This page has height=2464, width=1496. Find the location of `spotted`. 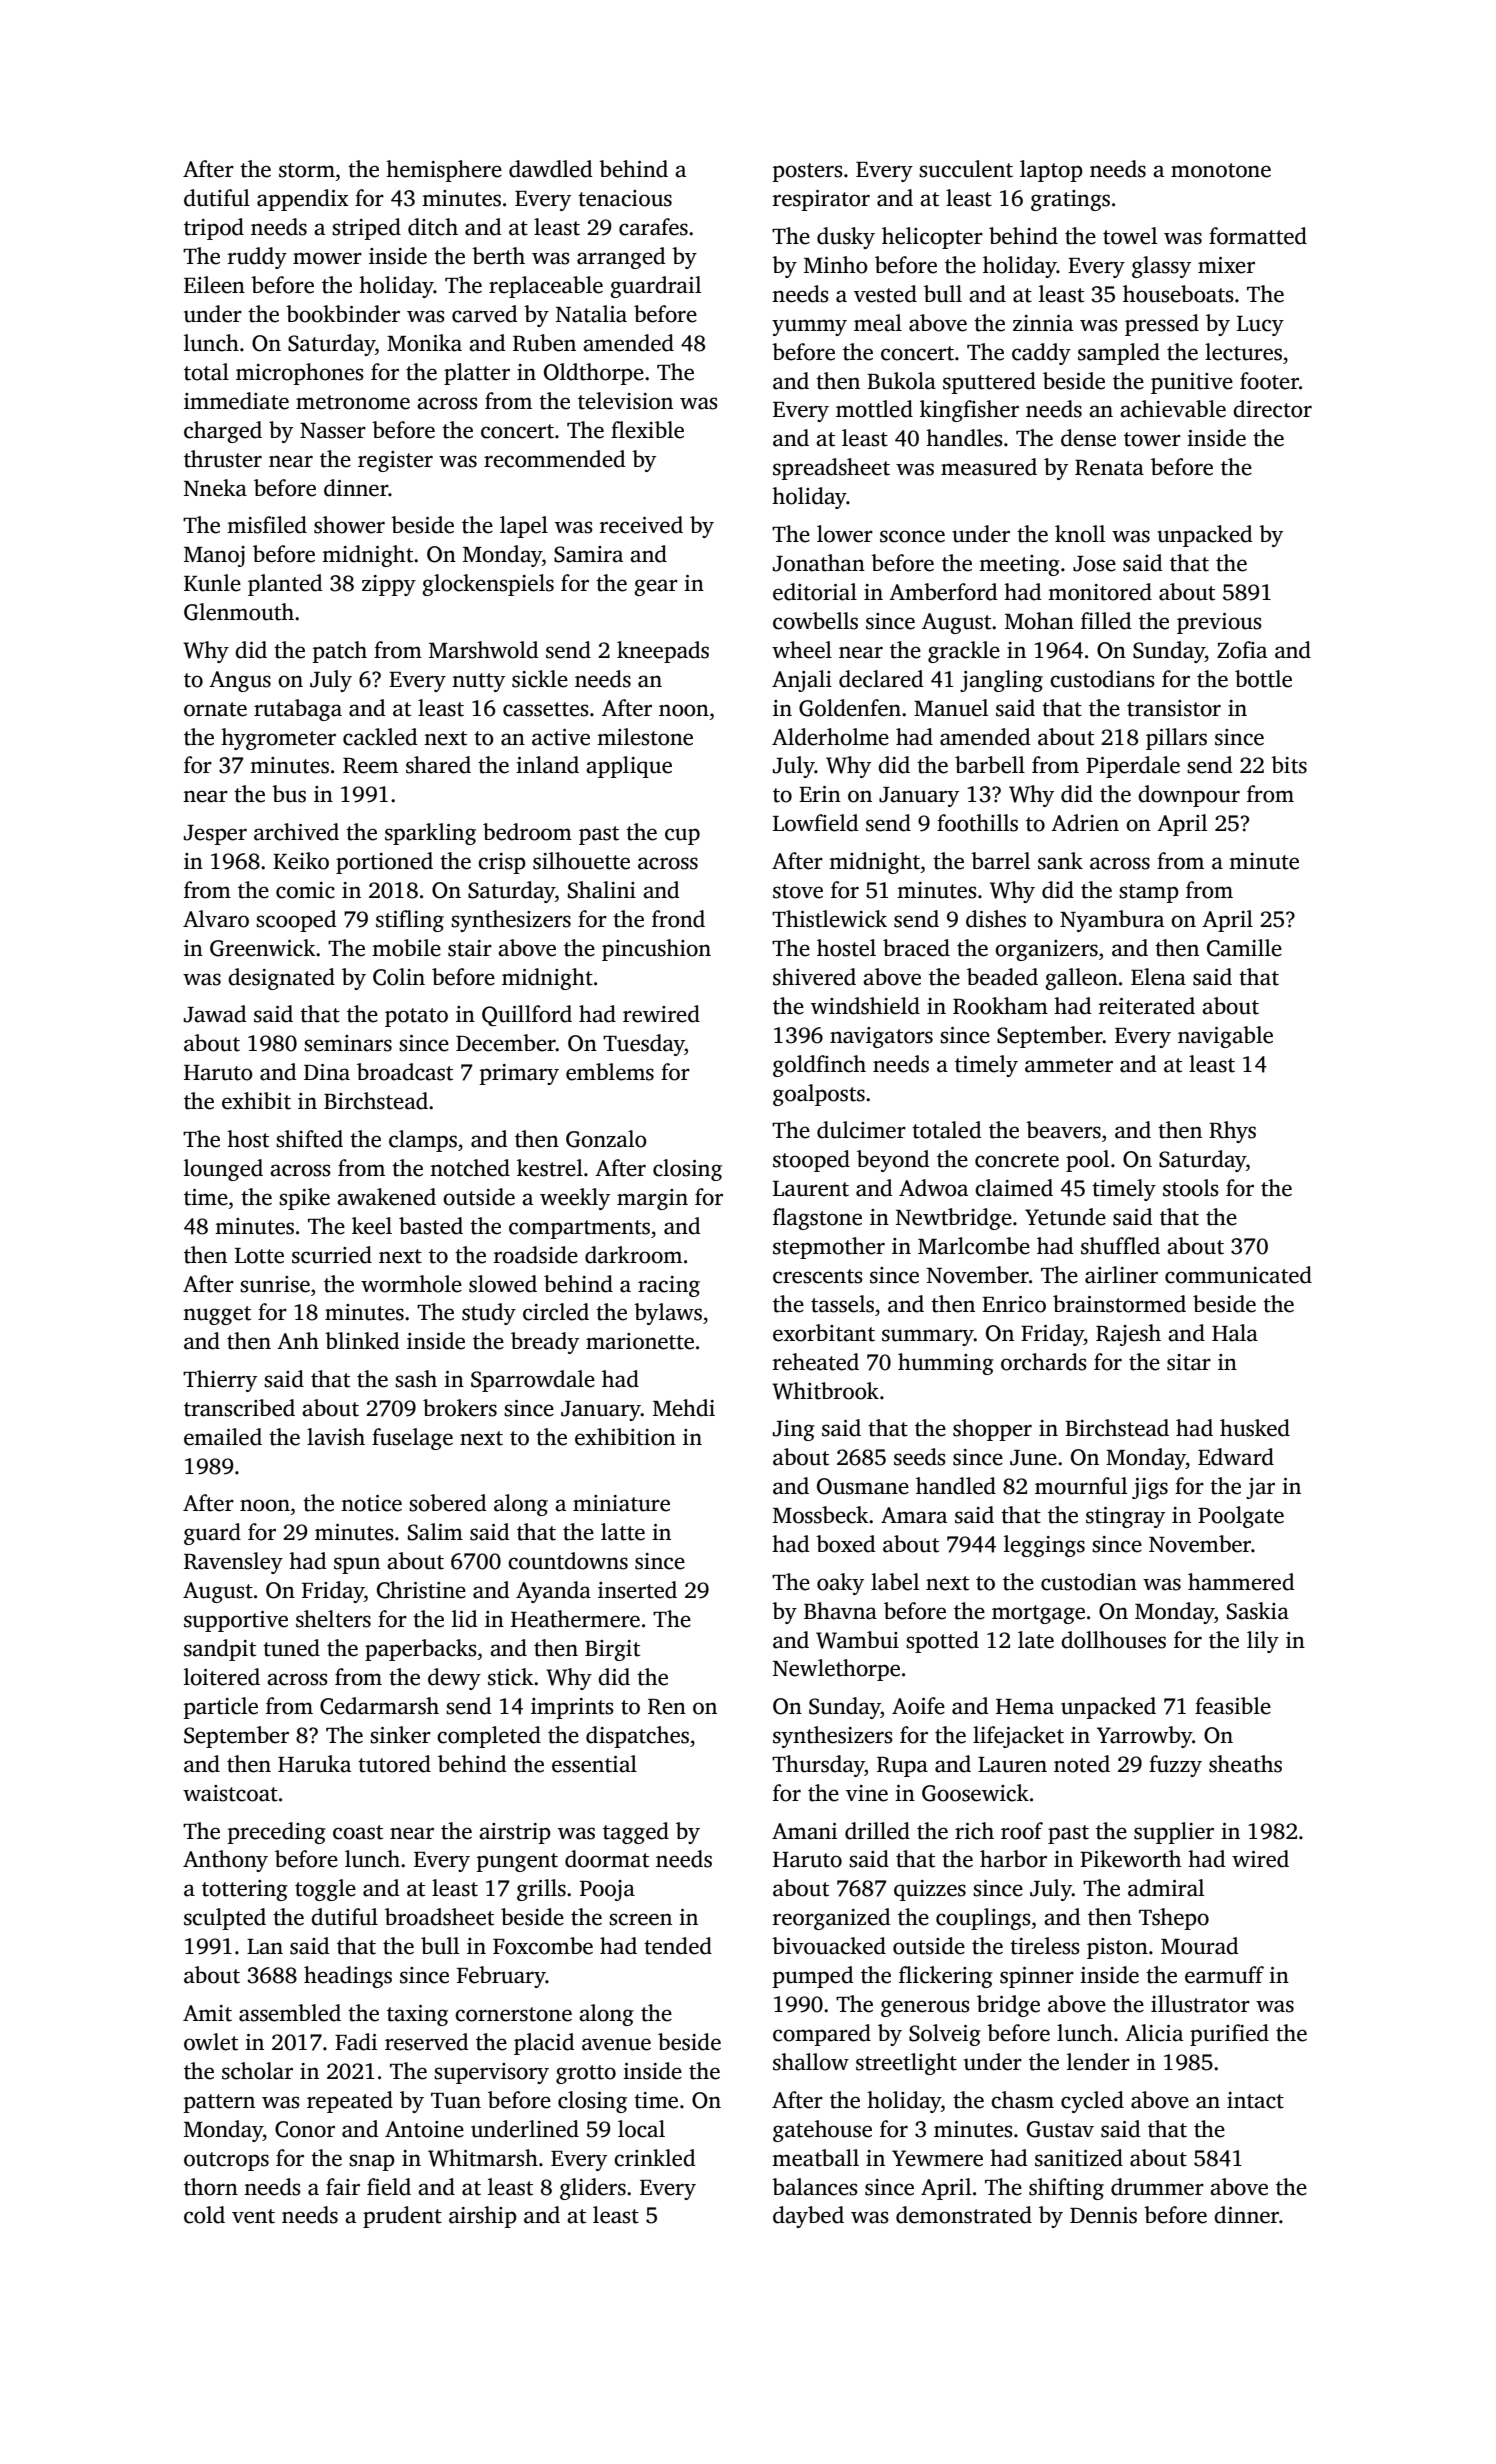

spotted is located at coordinates (942, 1642).
